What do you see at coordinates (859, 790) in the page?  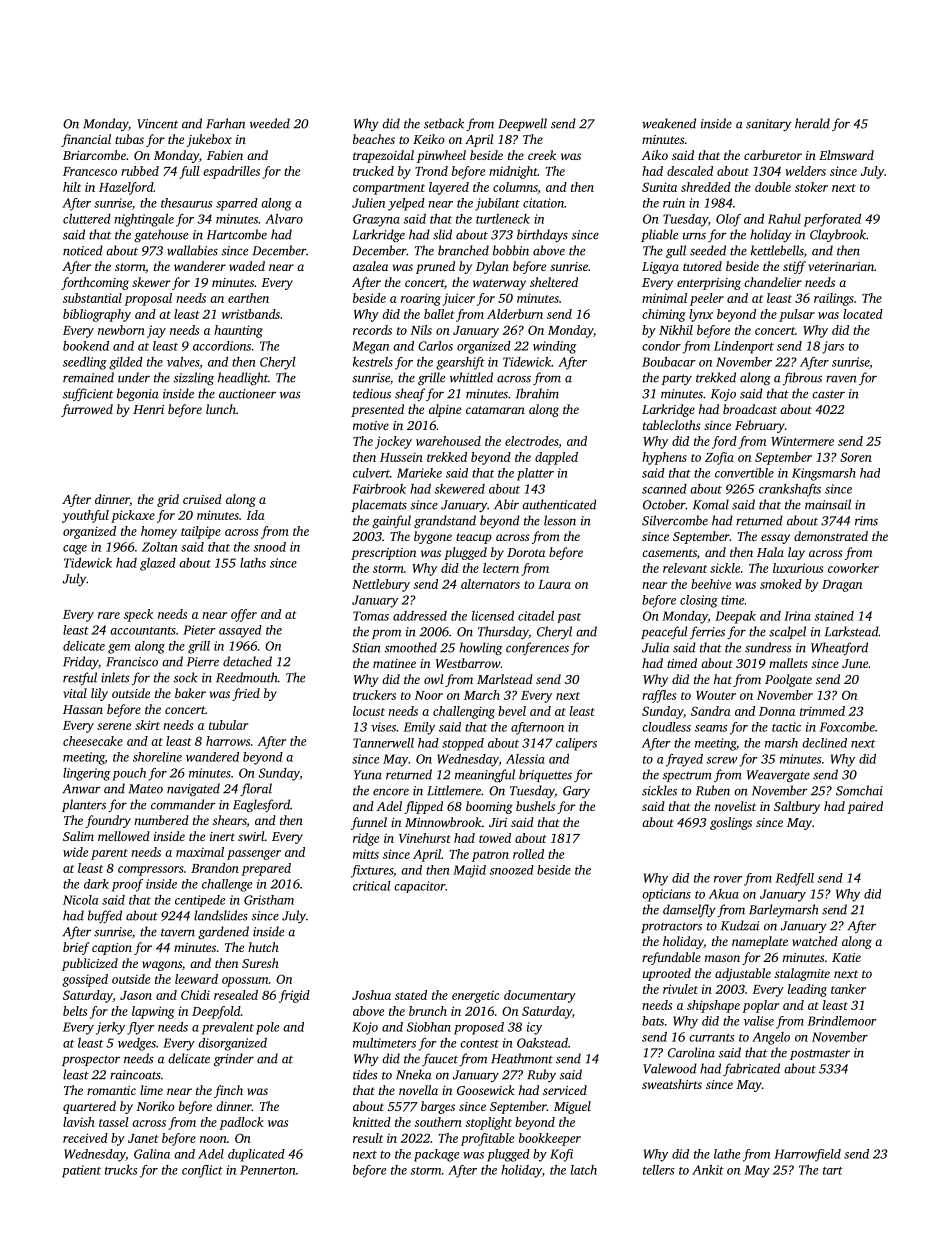 I see `Somchai` at bounding box center [859, 790].
